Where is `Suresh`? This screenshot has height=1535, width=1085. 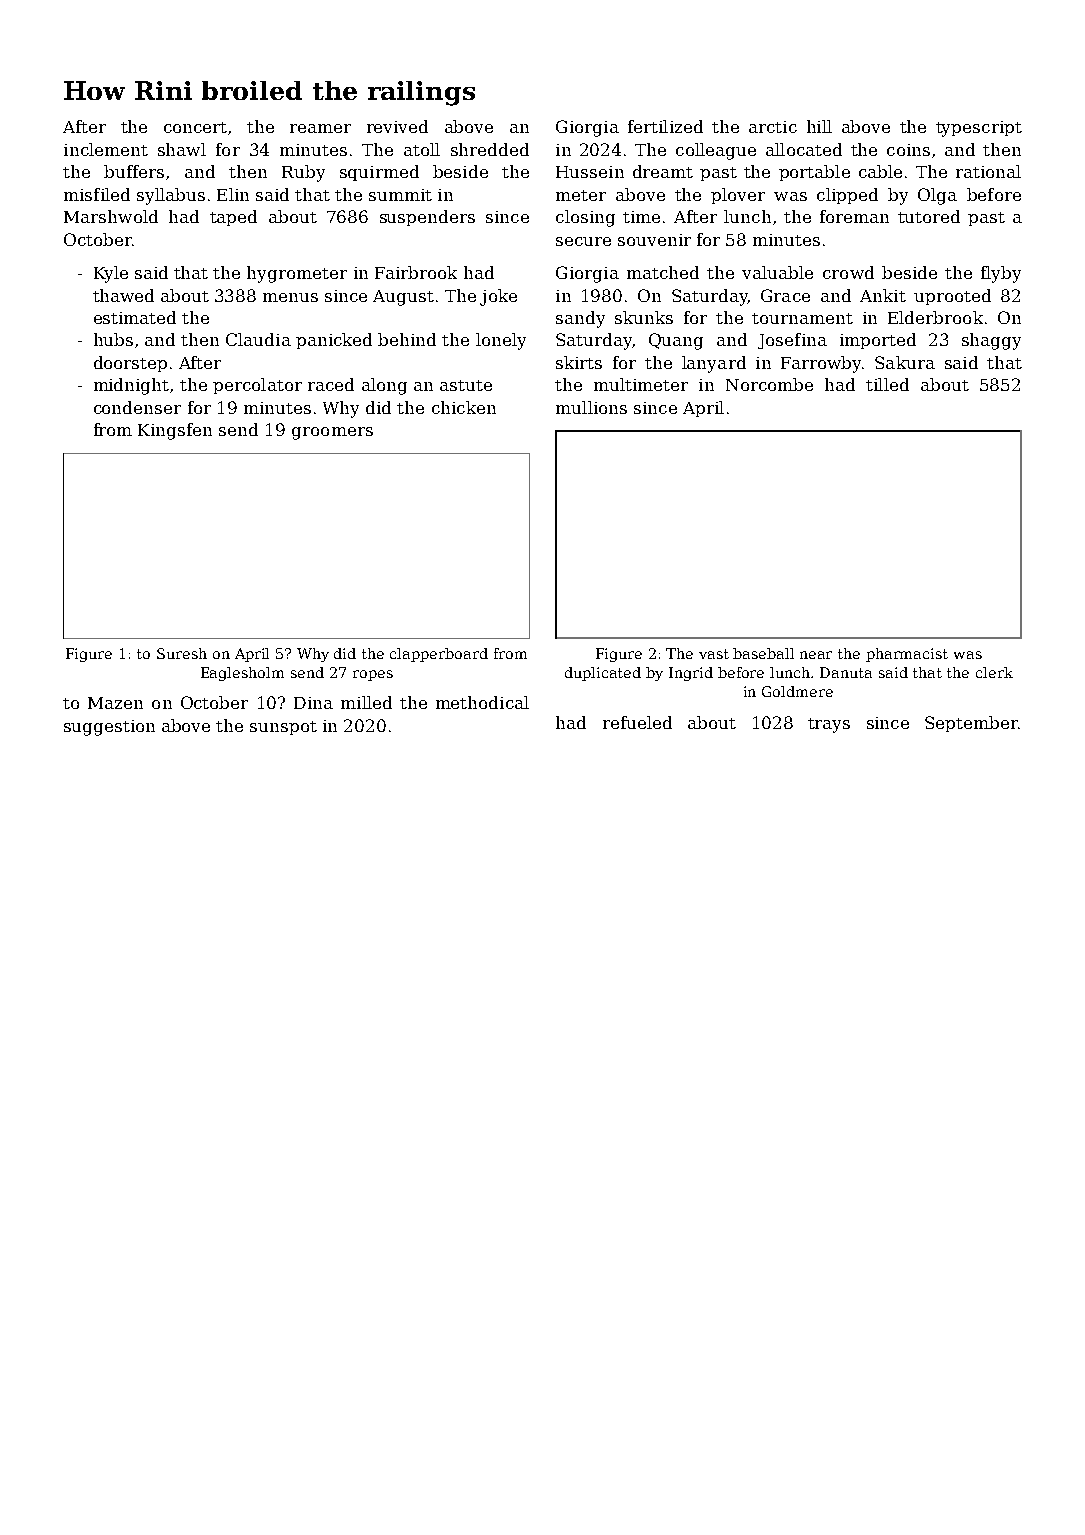 Suresh is located at coordinates (182, 653).
